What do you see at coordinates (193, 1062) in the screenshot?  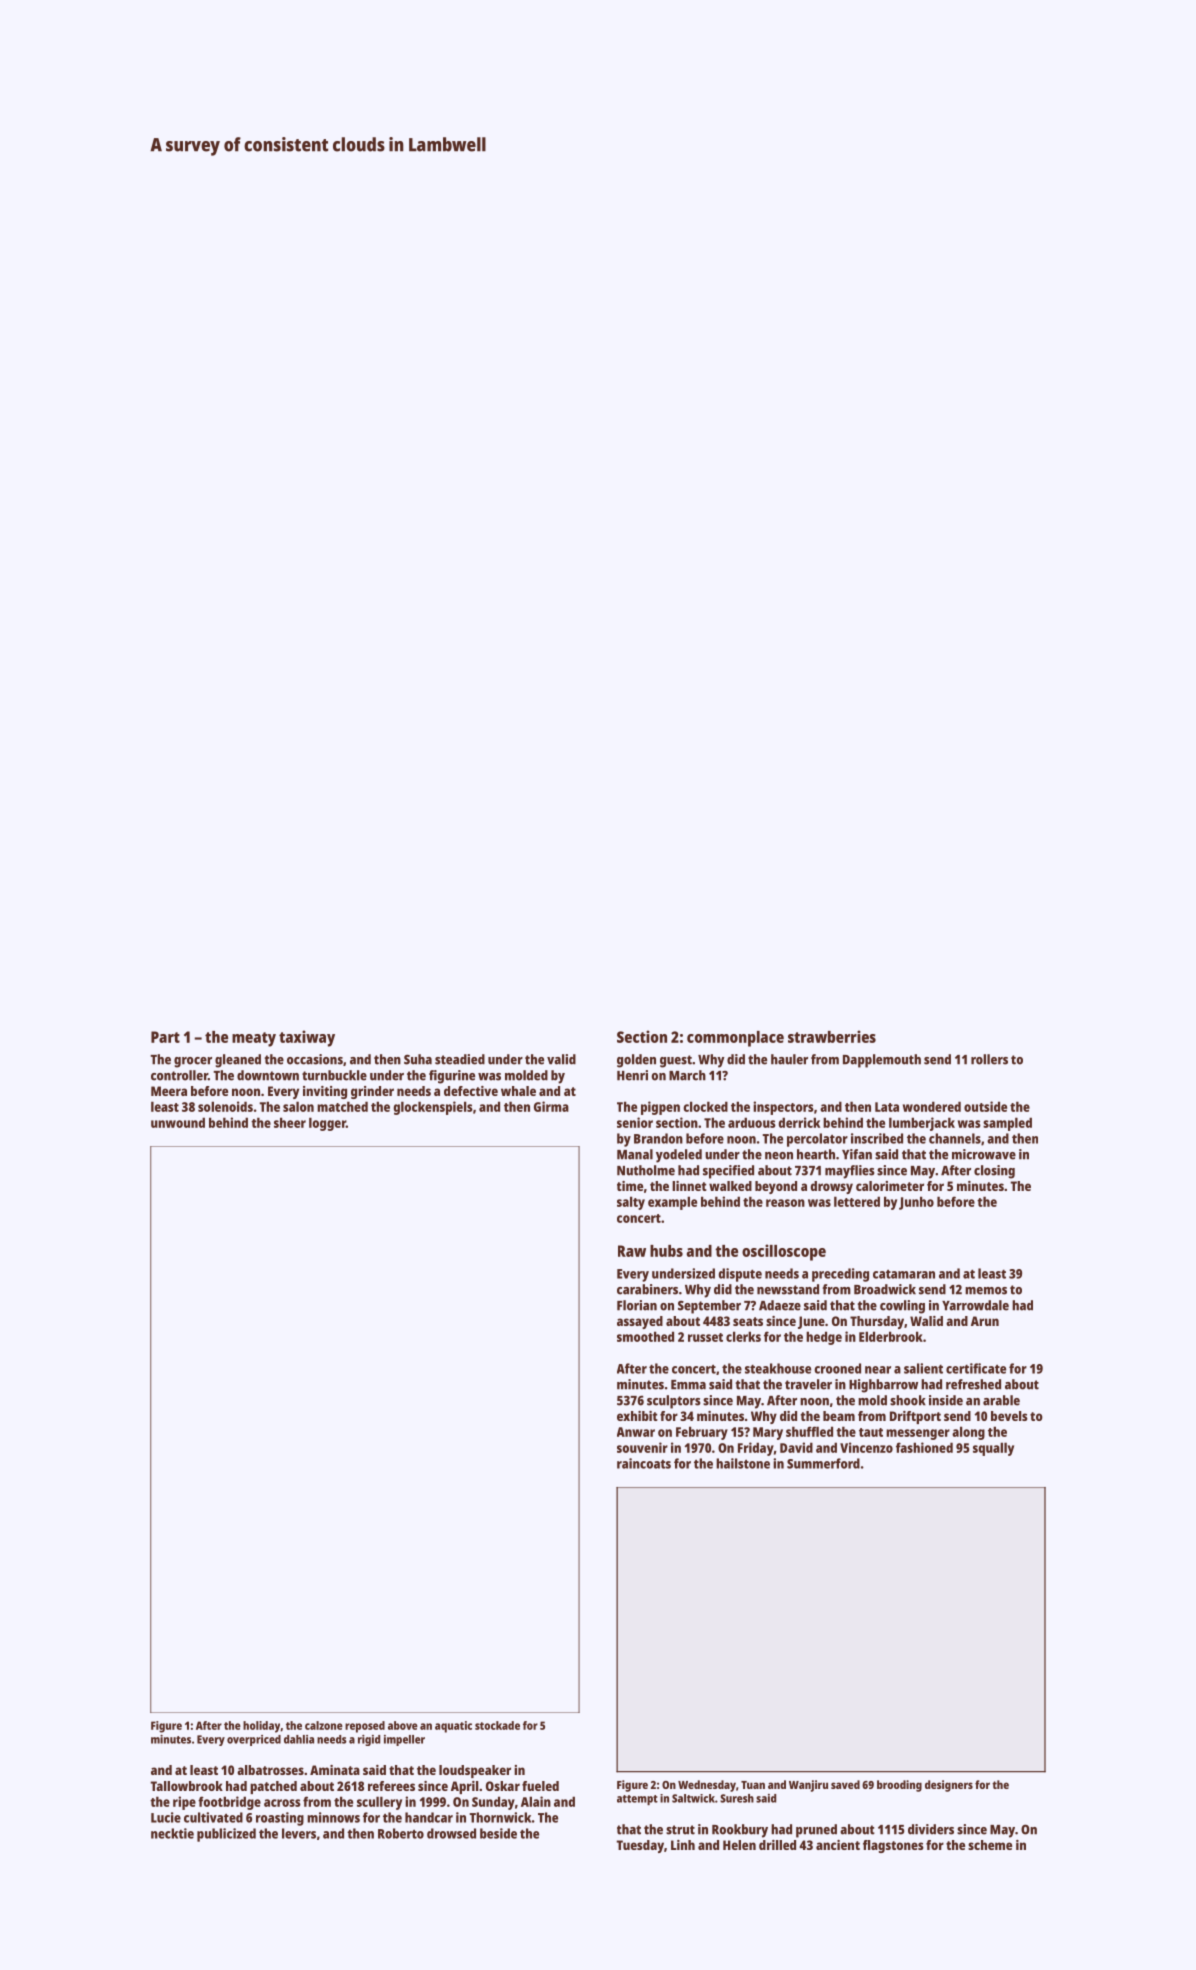 I see `grocer` at bounding box center [193, 1062].
